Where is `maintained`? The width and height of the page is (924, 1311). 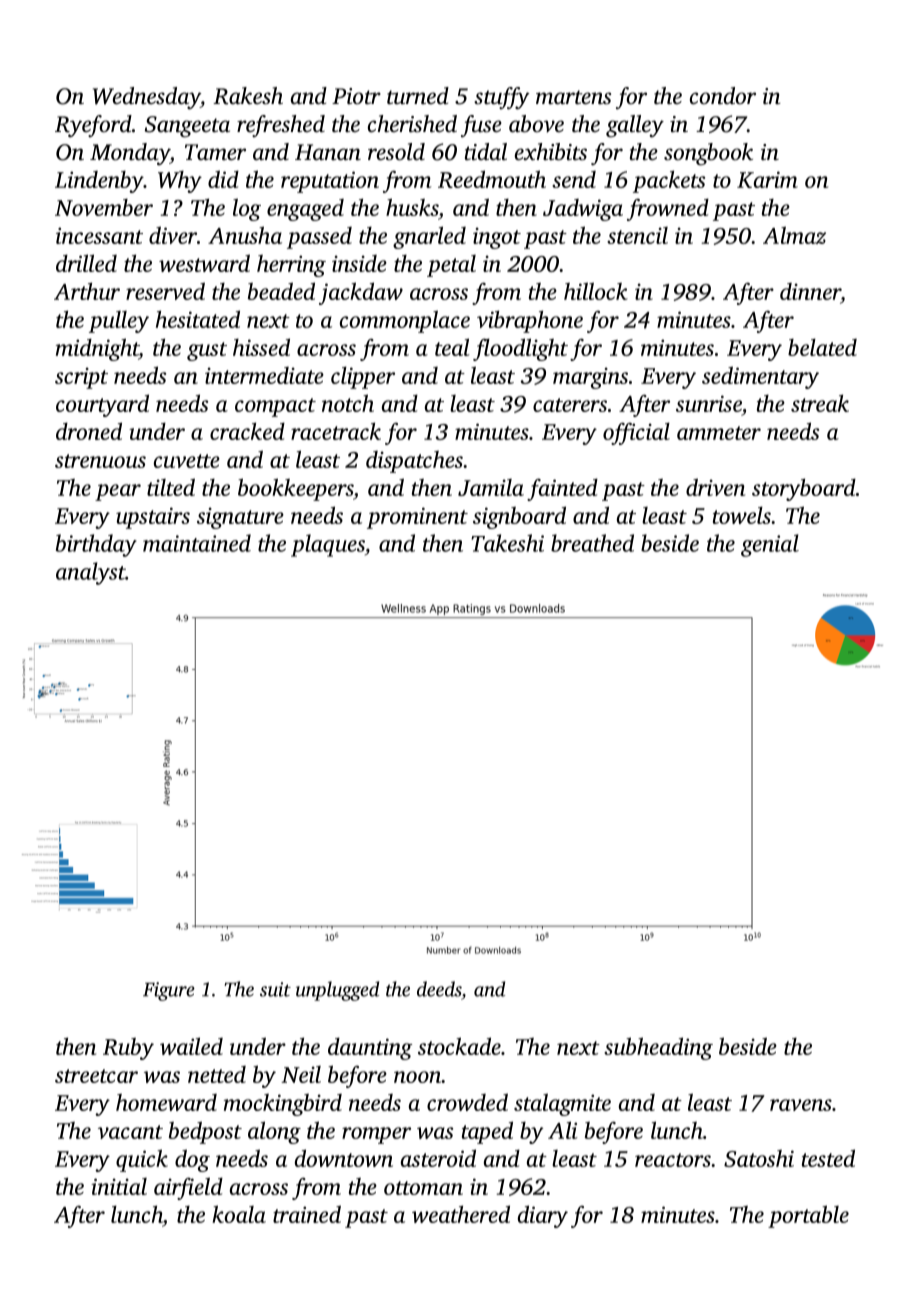 maintained is located at coordinates (197, 543).
